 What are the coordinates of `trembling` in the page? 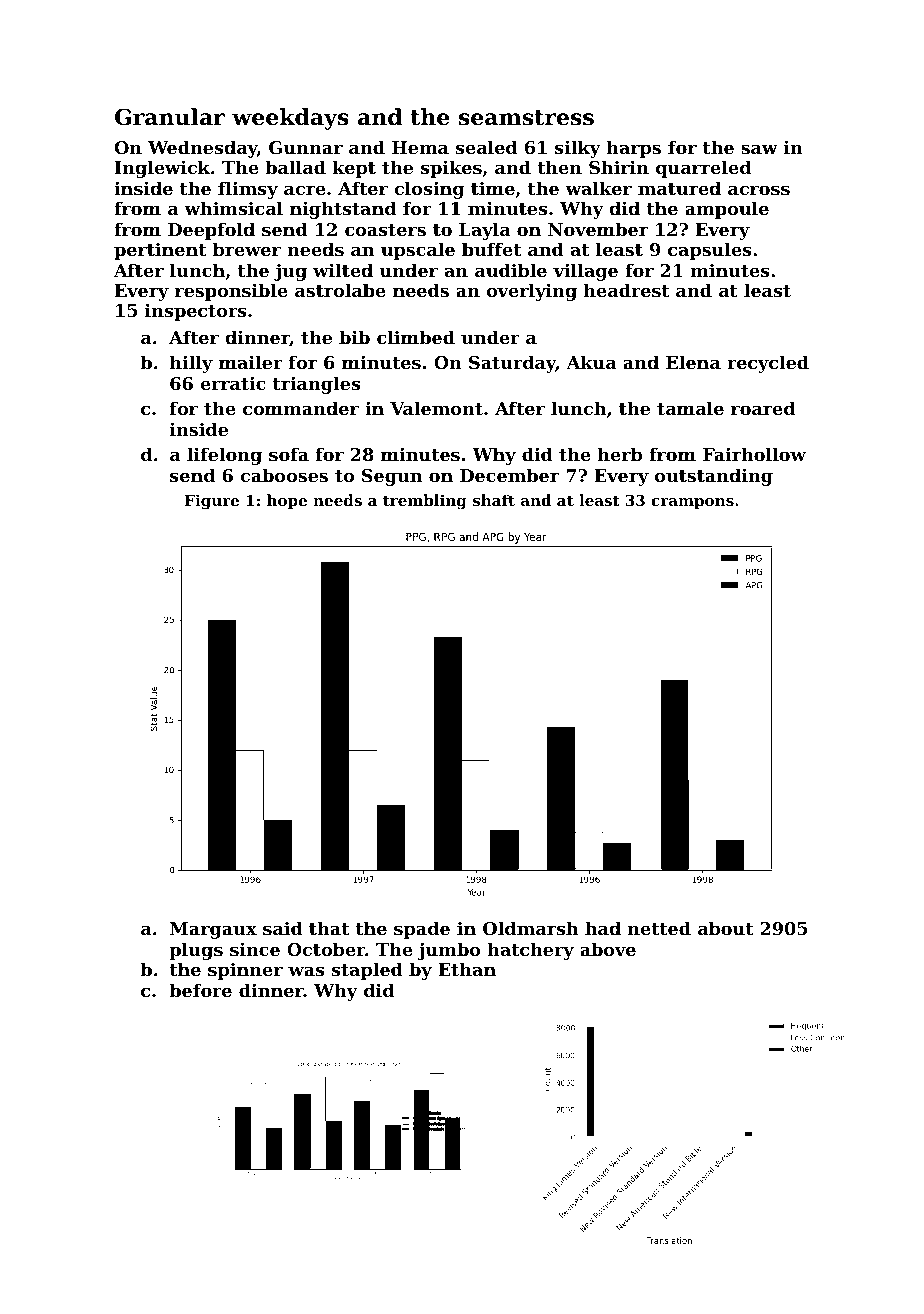 It's located at (425, 502).
